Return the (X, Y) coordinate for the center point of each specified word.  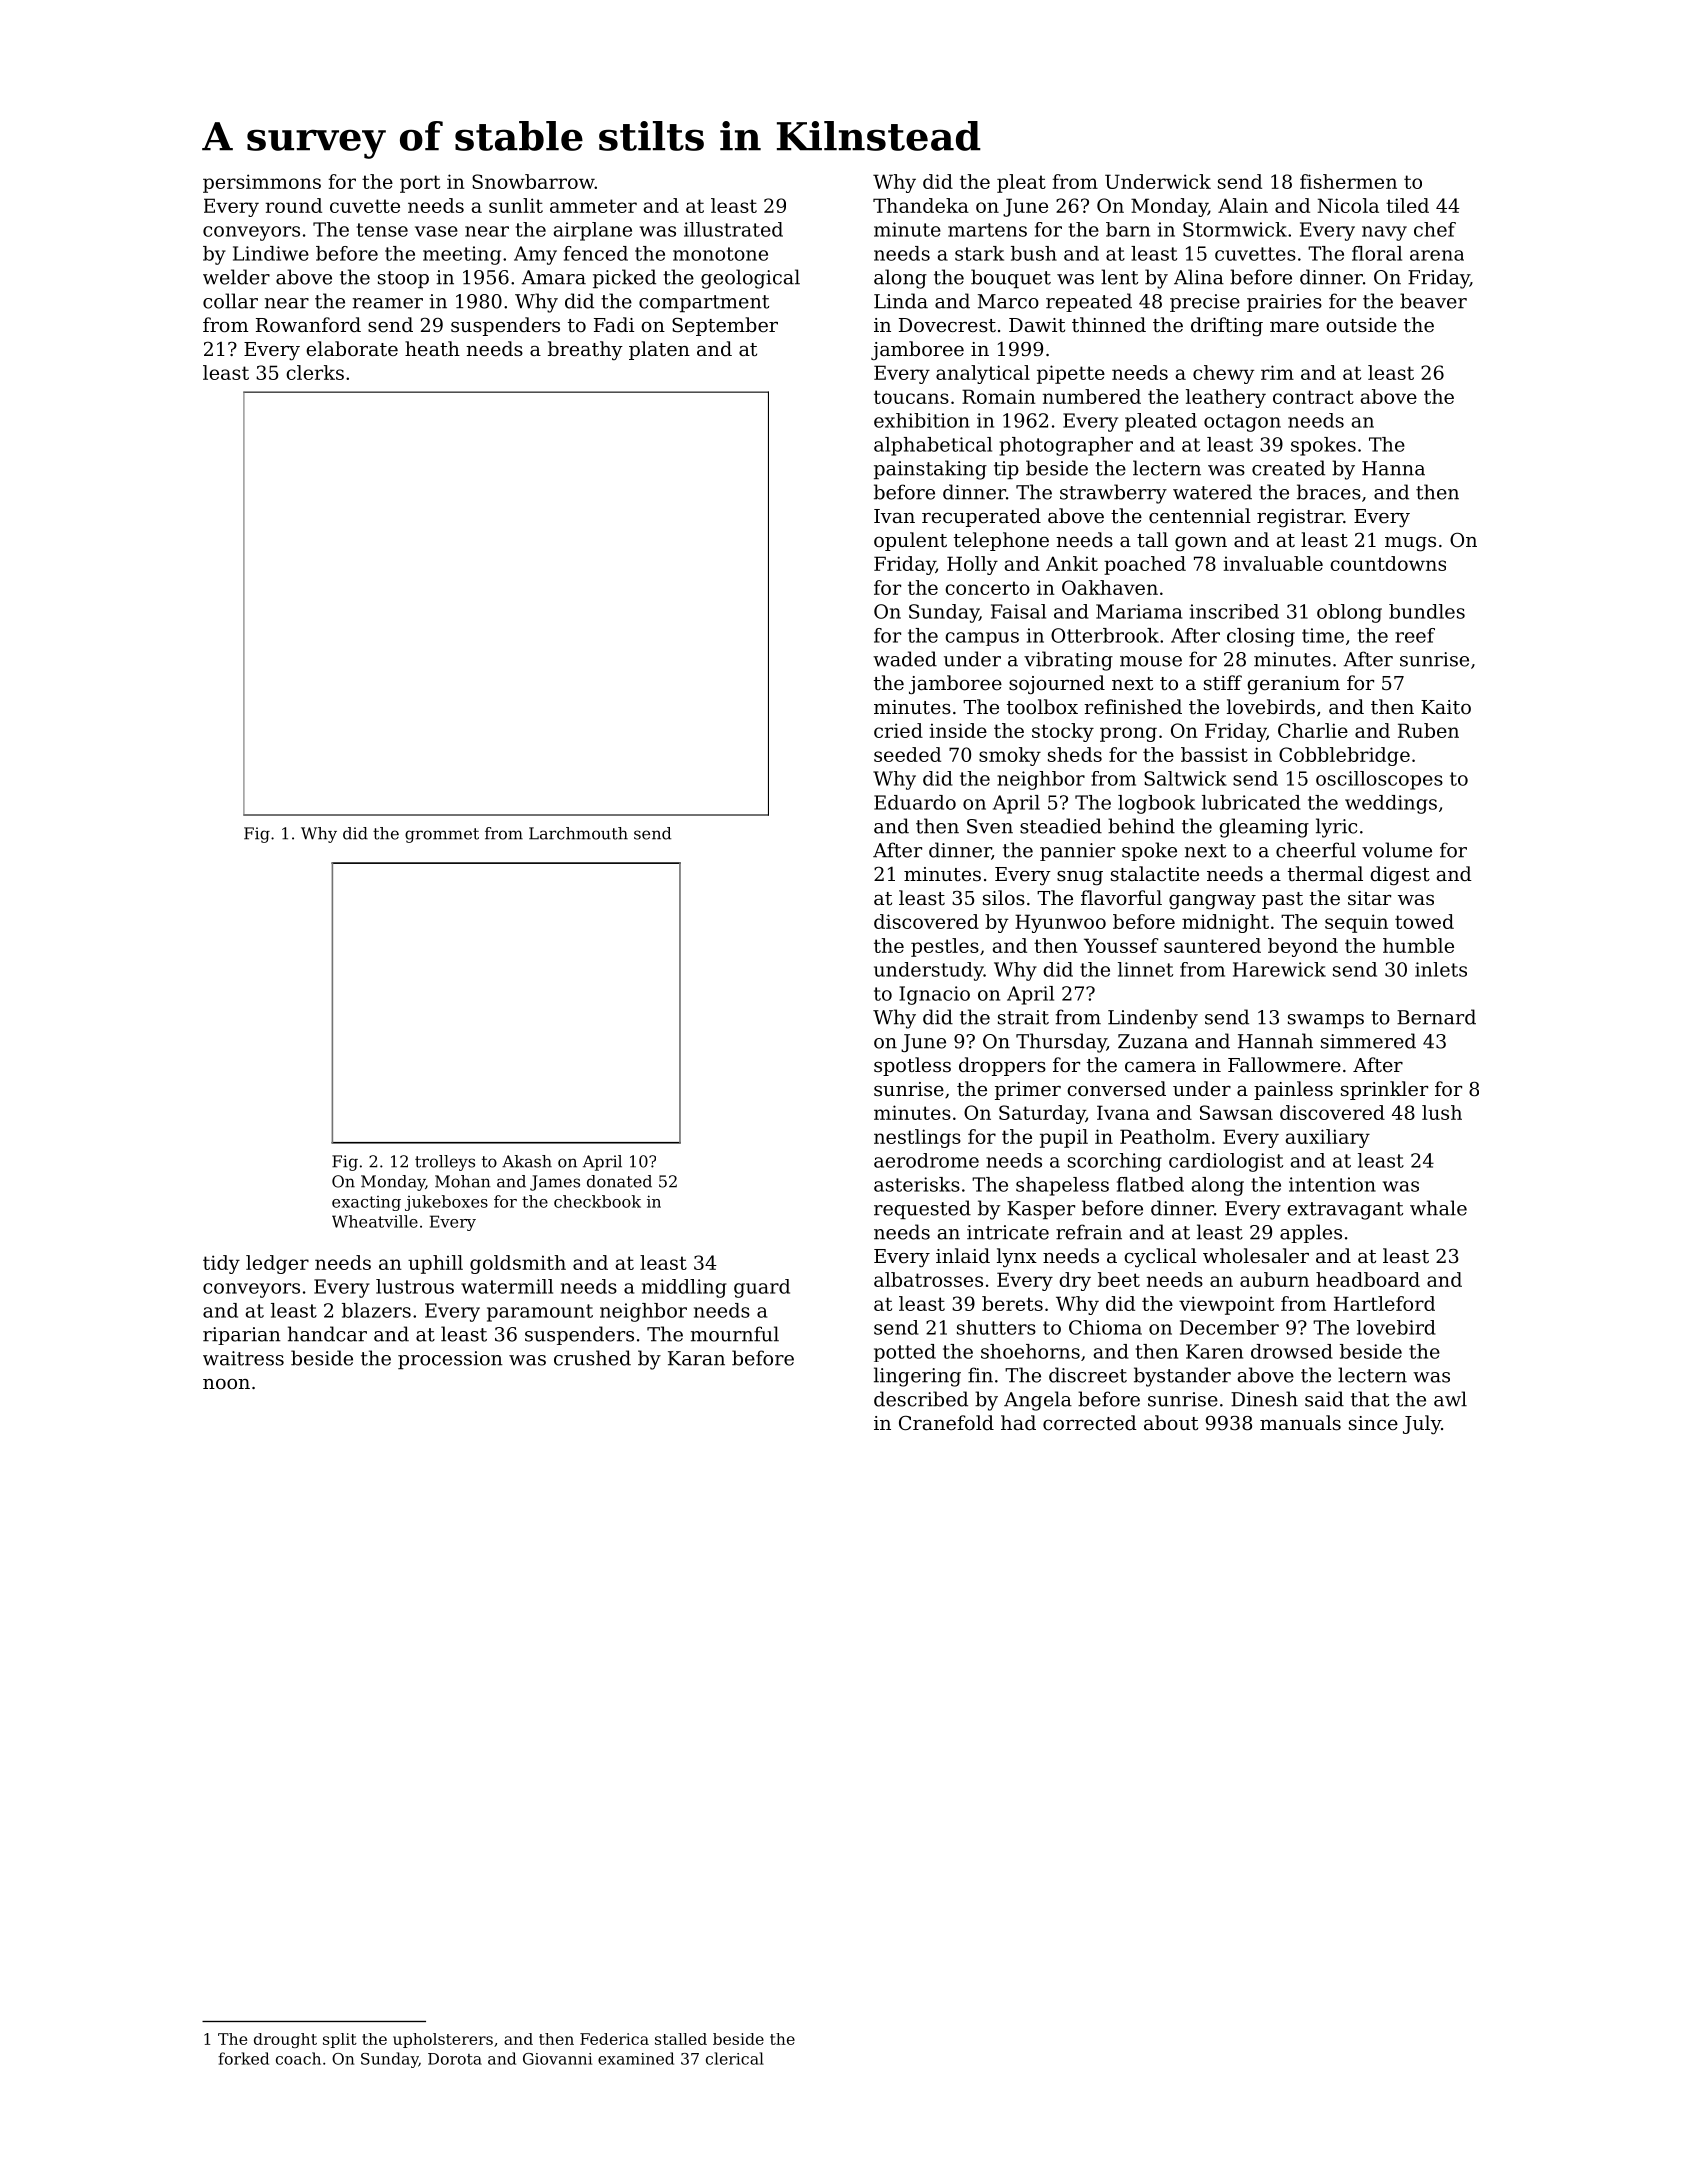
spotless (912, 1066)
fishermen (1348, 181)
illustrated (733, 229)
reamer (388, 303)
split (340, 2040)
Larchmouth (578, 833)
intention (1332, 1184)
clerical (735, 2058)
